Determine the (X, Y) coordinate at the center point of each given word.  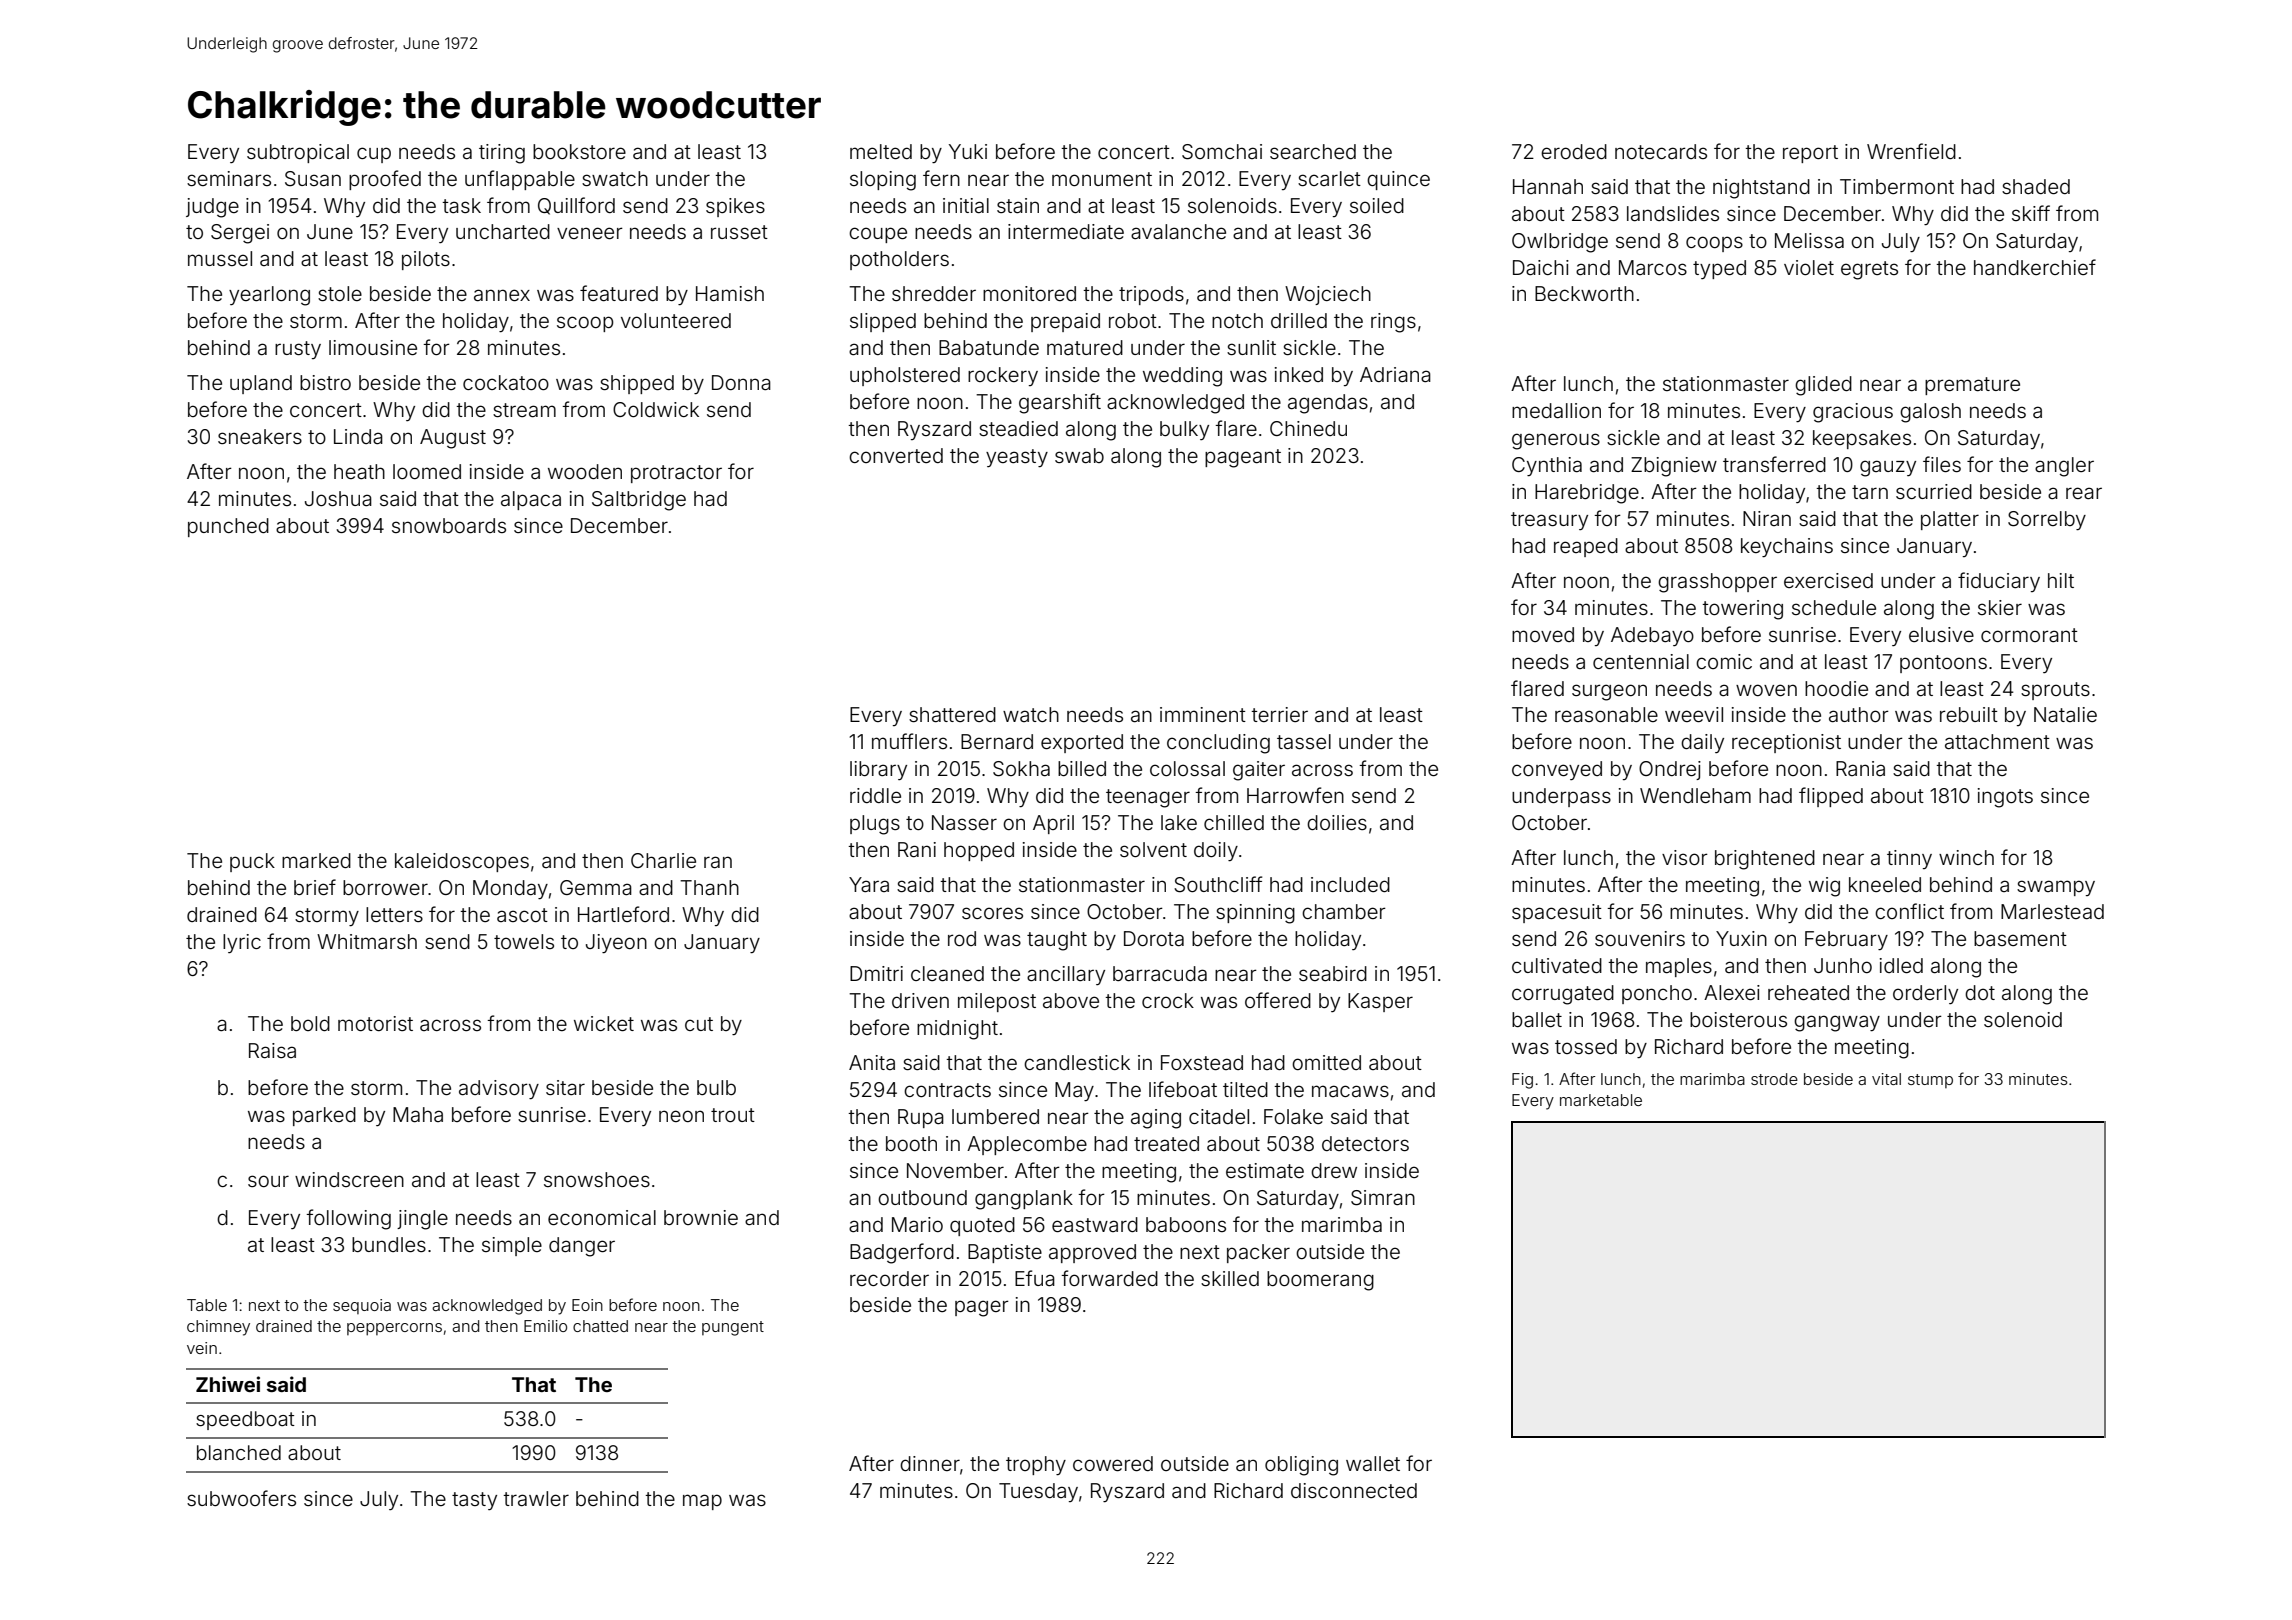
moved (1543, 634)
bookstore (579, 151)
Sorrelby (2047, 520)
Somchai (1222, 152)
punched (228, 527)
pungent (733, 1328)
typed (1719, 269)
